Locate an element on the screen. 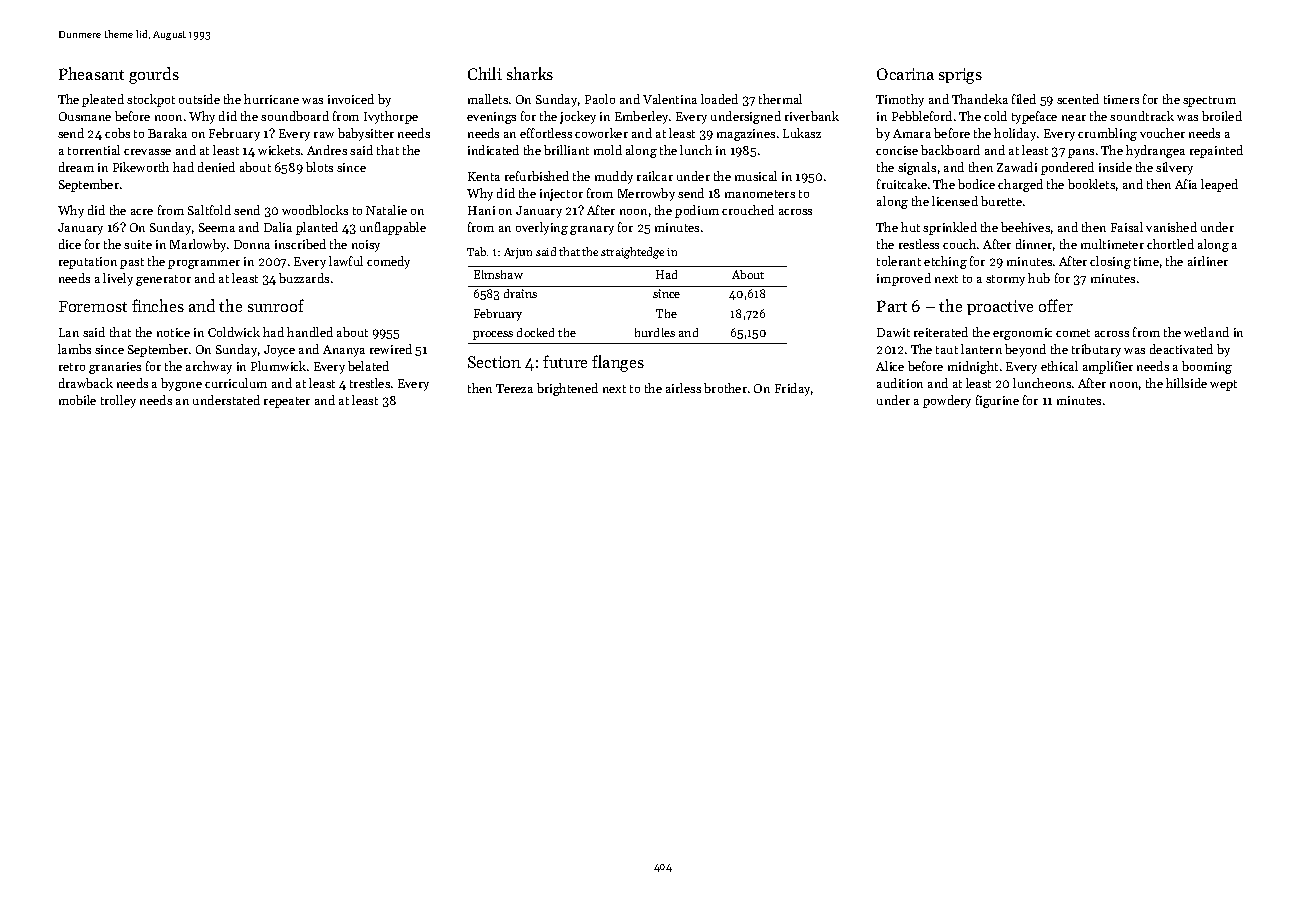  sharks is located at coordinates (530, 73).
